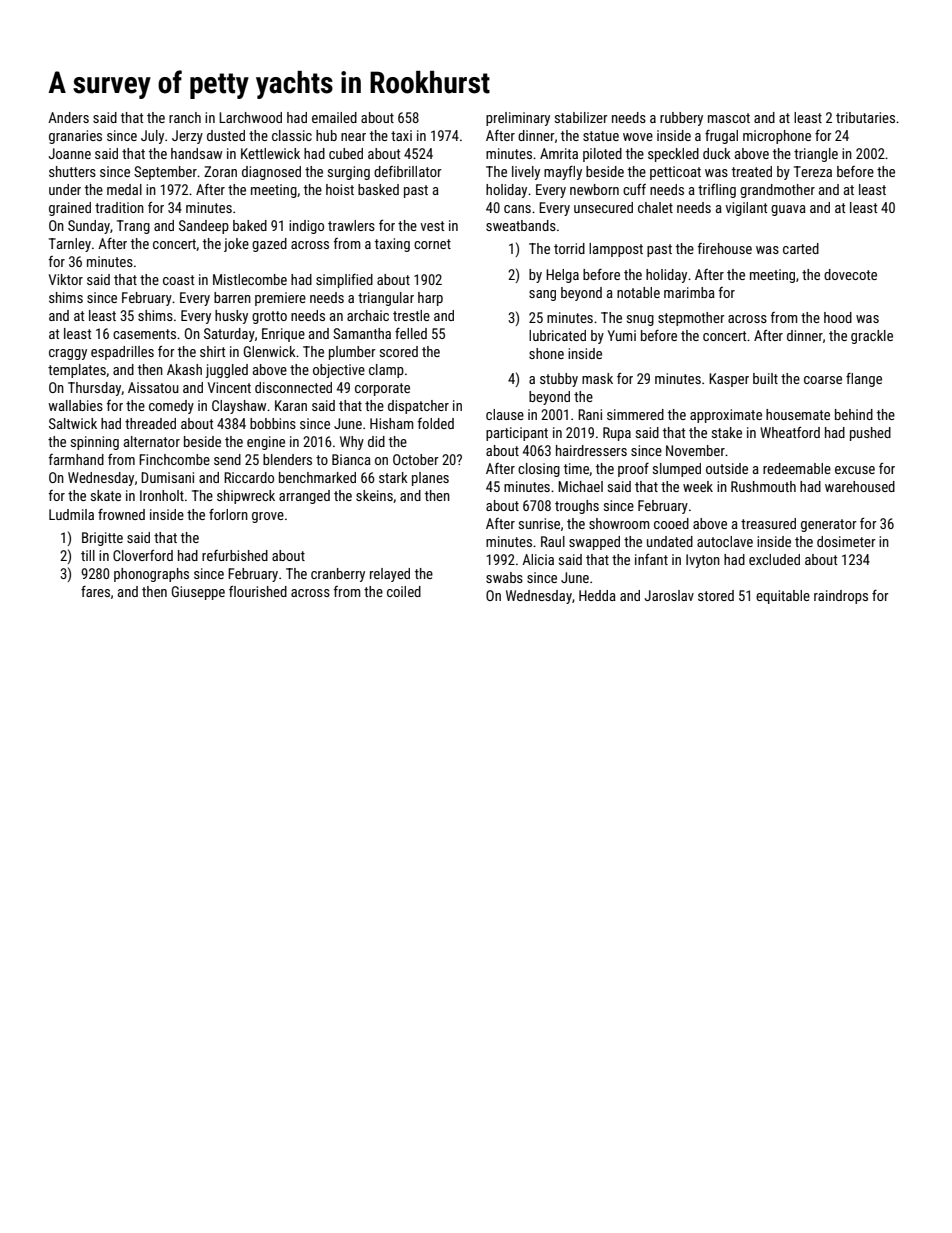 This page has height=1233, width=952. What do you see at coordinates (220, 171) in the page?
I see `Zoran` at bounding box center [220, 171].
